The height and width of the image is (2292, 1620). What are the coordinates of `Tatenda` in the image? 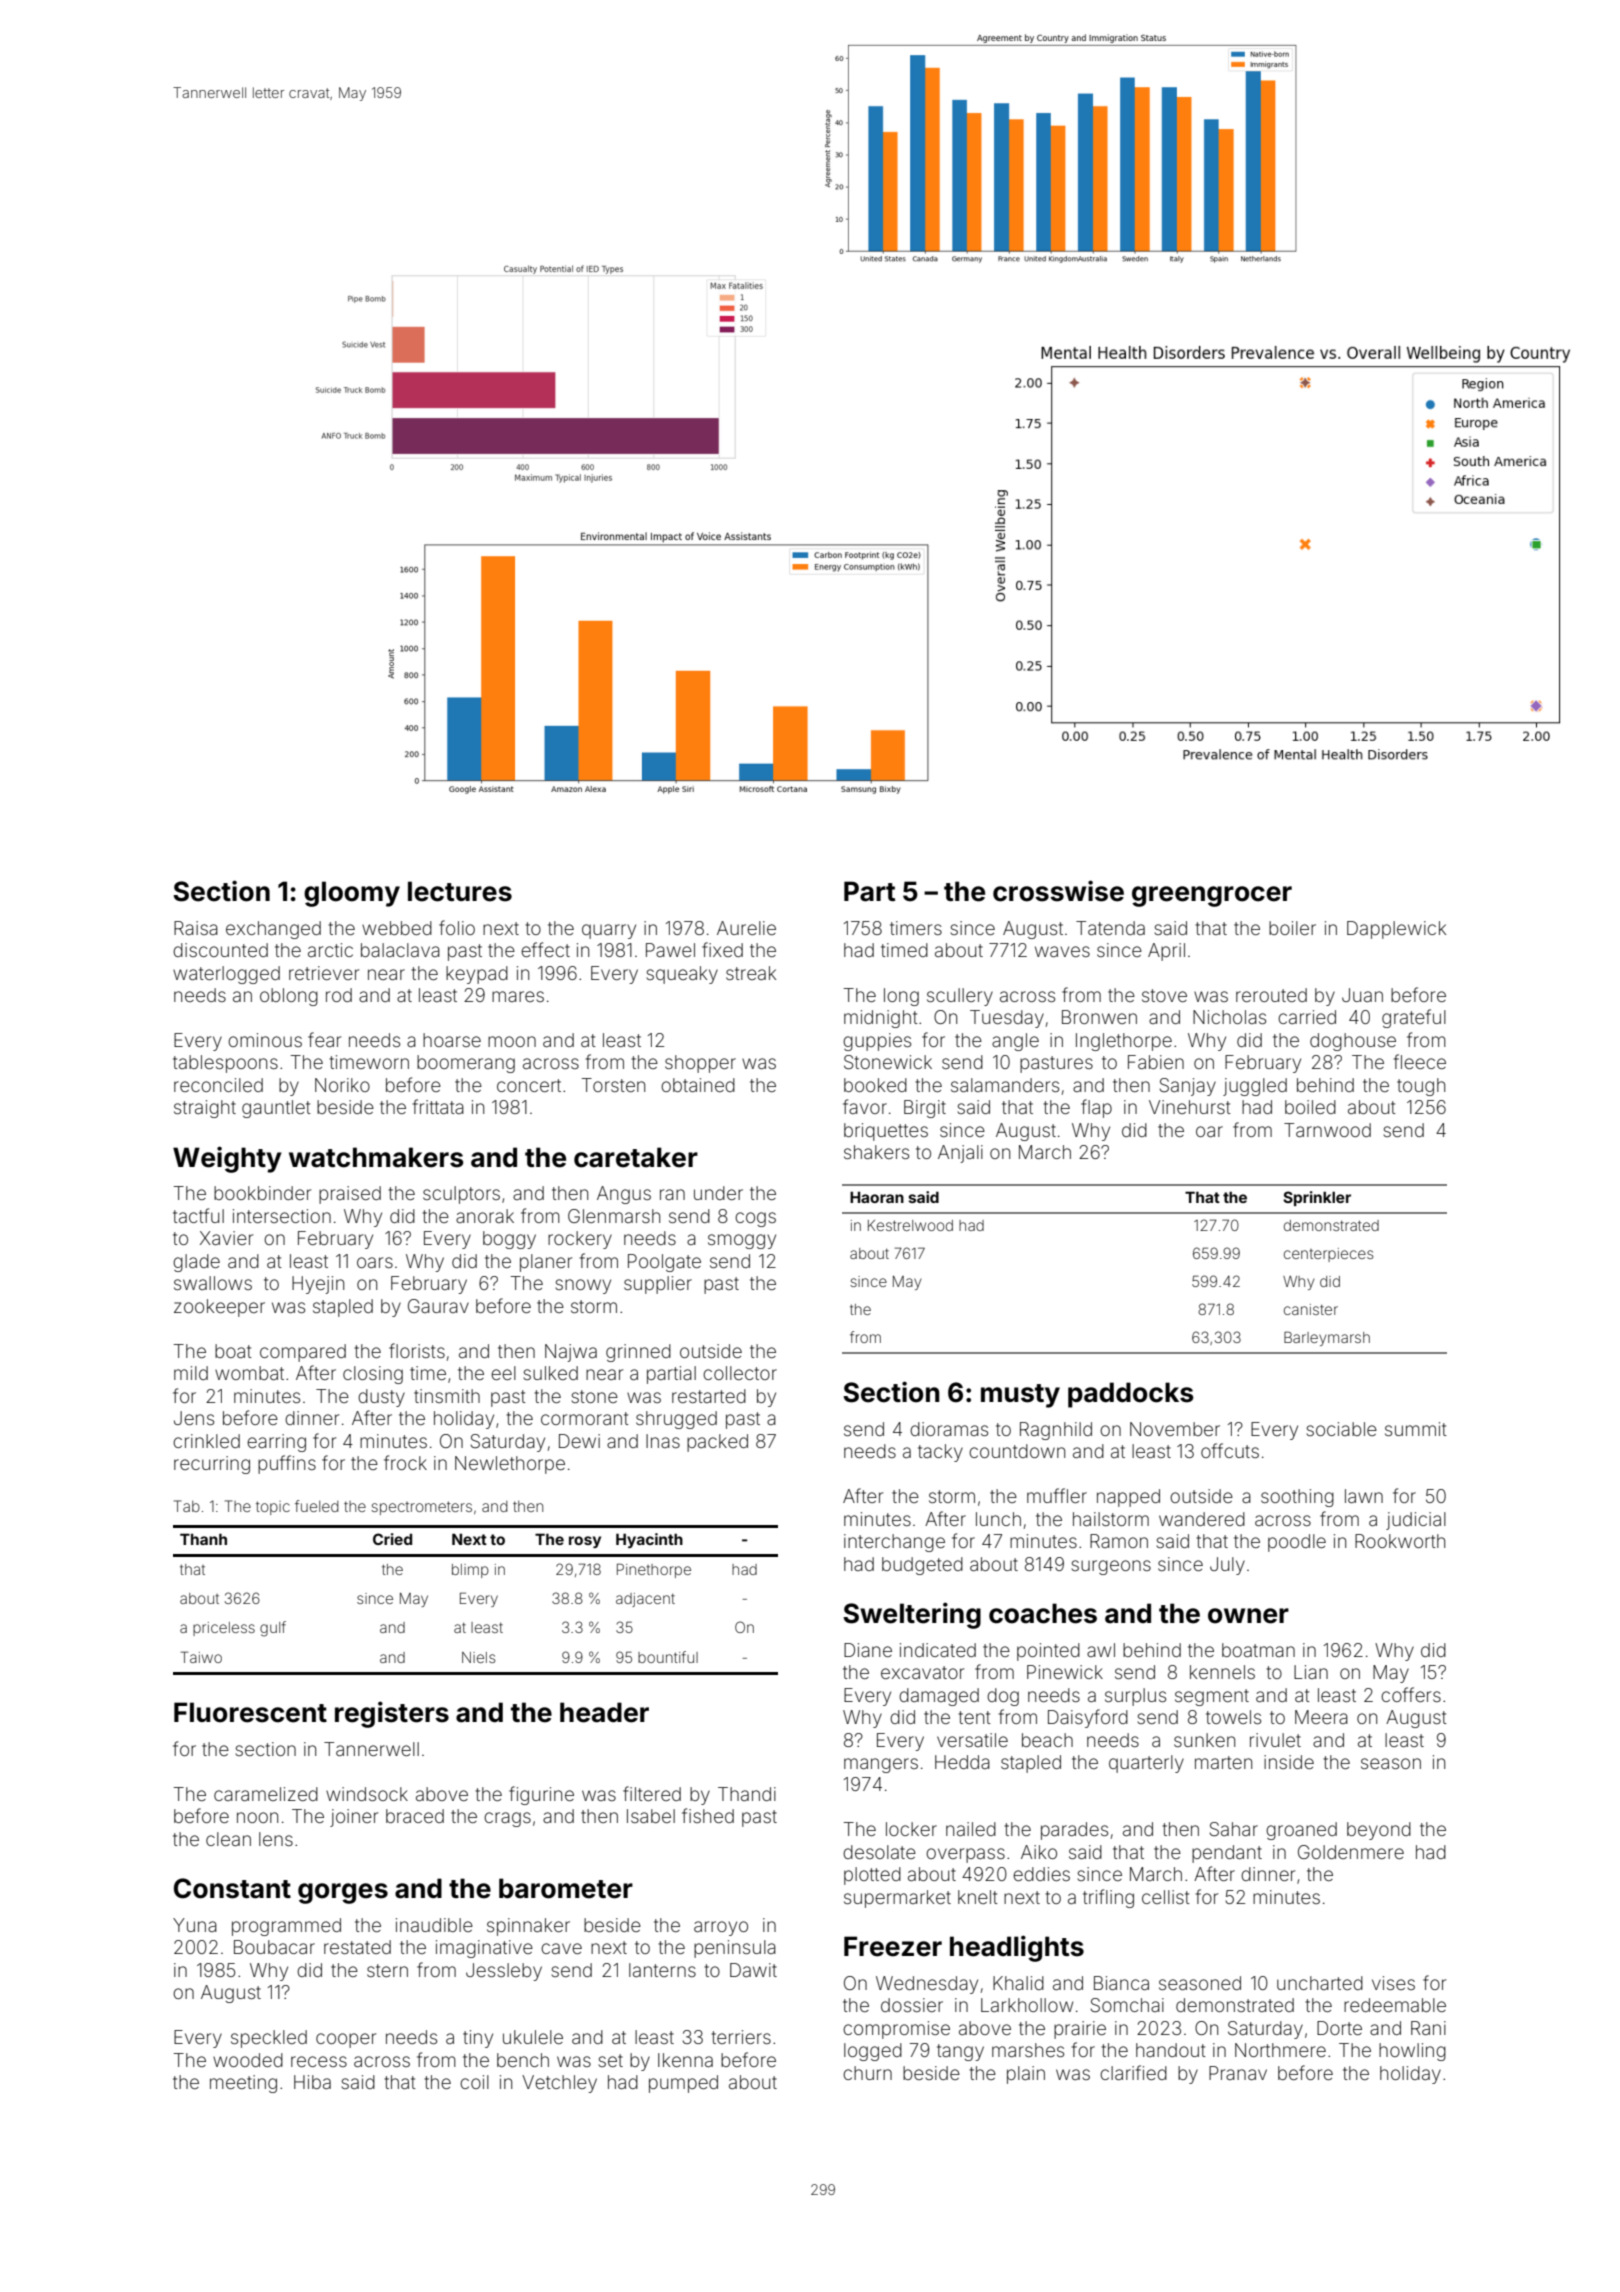 It's located at (1110, 928).
